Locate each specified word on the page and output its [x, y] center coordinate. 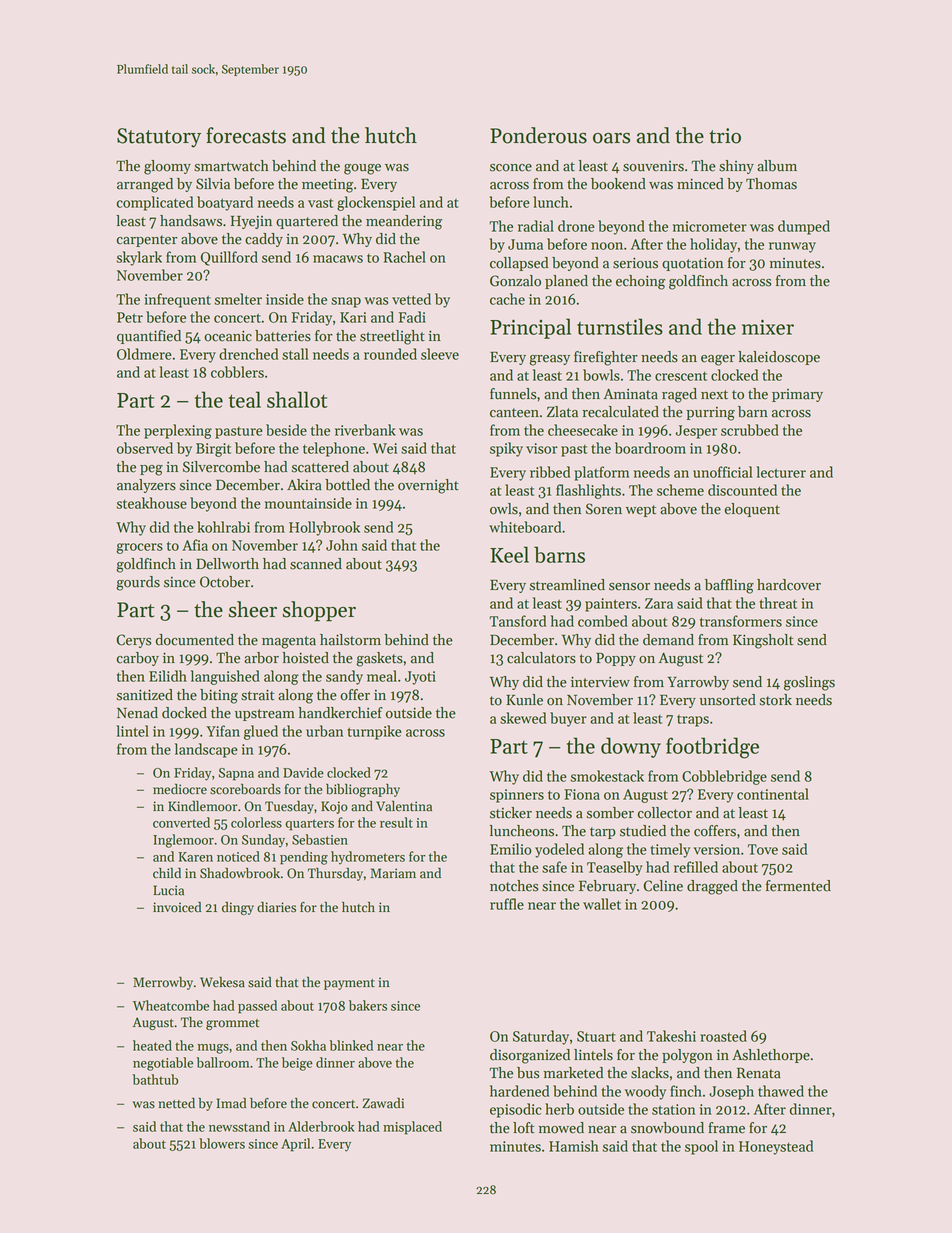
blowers [222, 1143]
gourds [138, 583]
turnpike [374, 732]
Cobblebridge [724, 777]
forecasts [246, 135]
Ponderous [538, 135]
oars [611, 138]
